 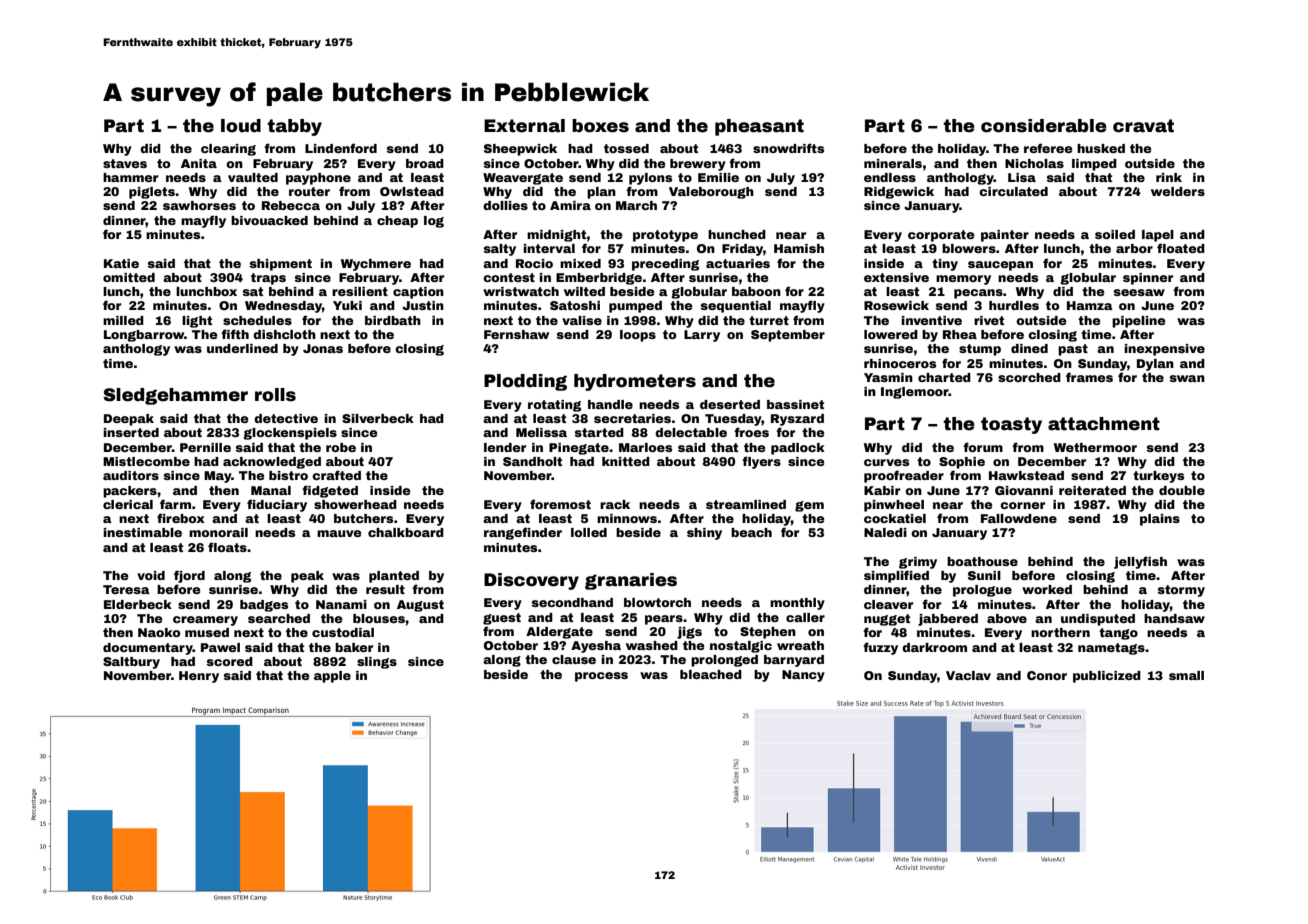 I want to click on Pernille, so click(x=205, y=447).
